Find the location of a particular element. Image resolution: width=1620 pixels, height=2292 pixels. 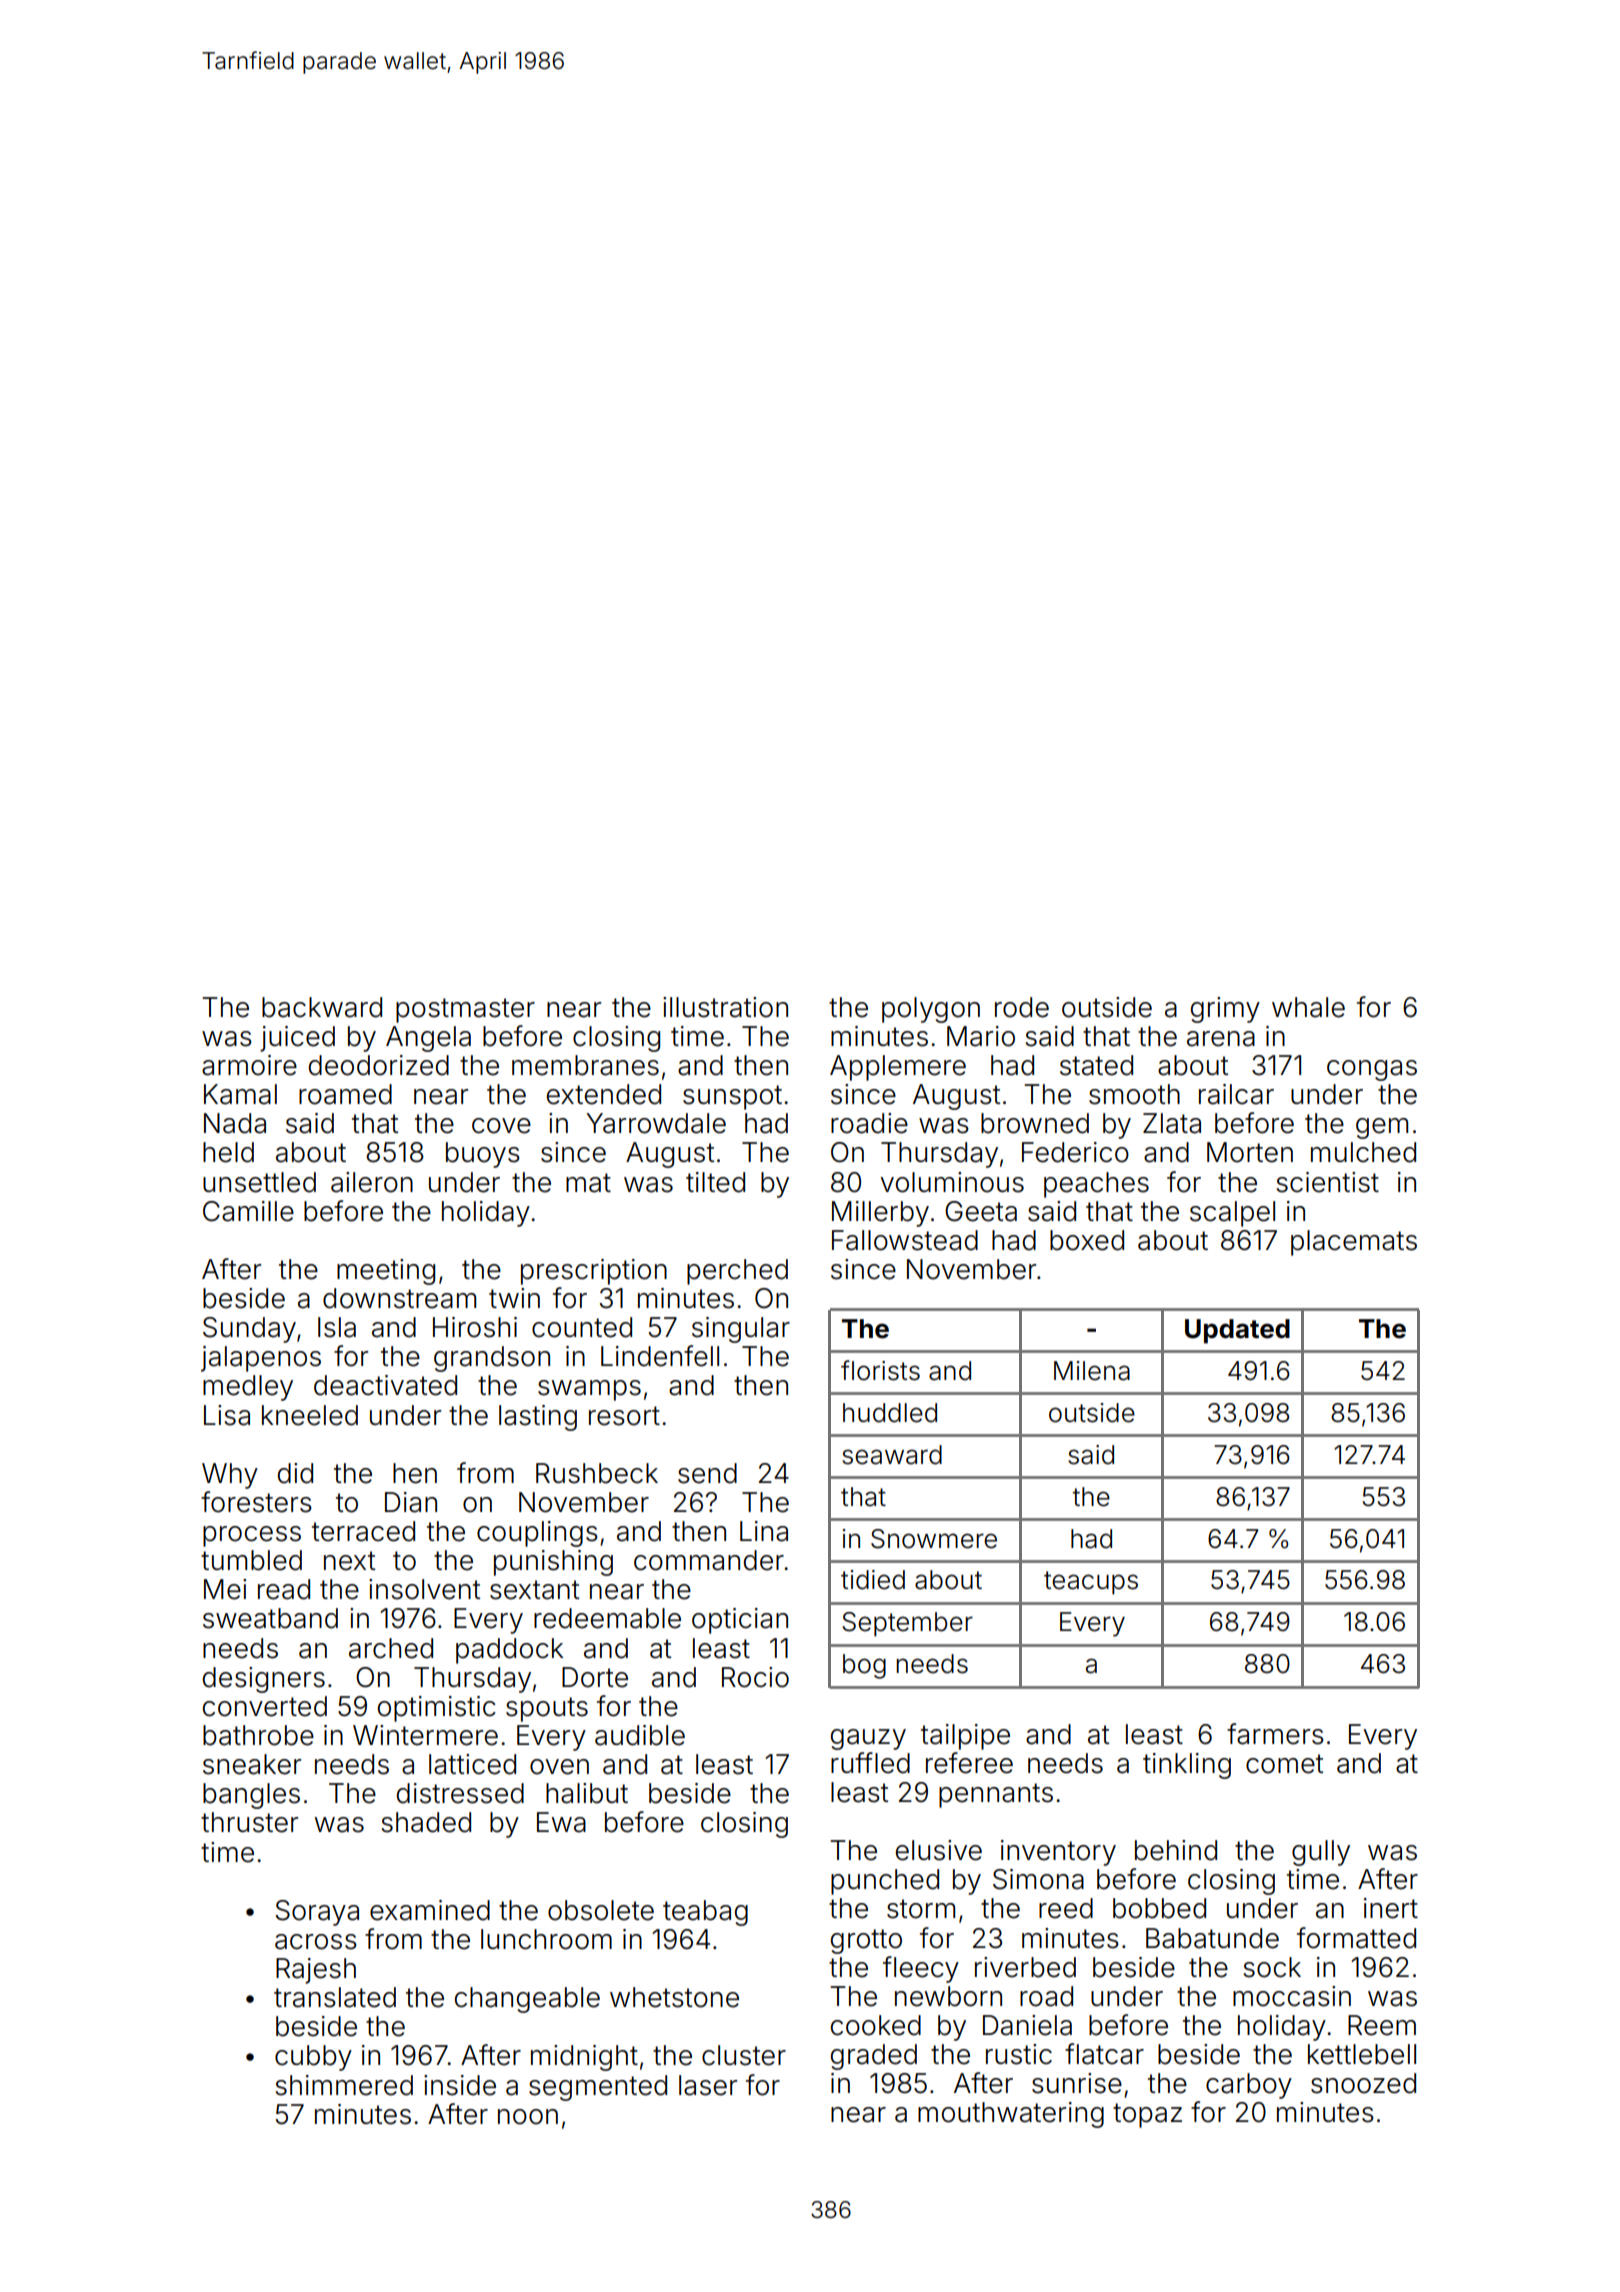

postmaster is located at coordinates (465, 1010).
